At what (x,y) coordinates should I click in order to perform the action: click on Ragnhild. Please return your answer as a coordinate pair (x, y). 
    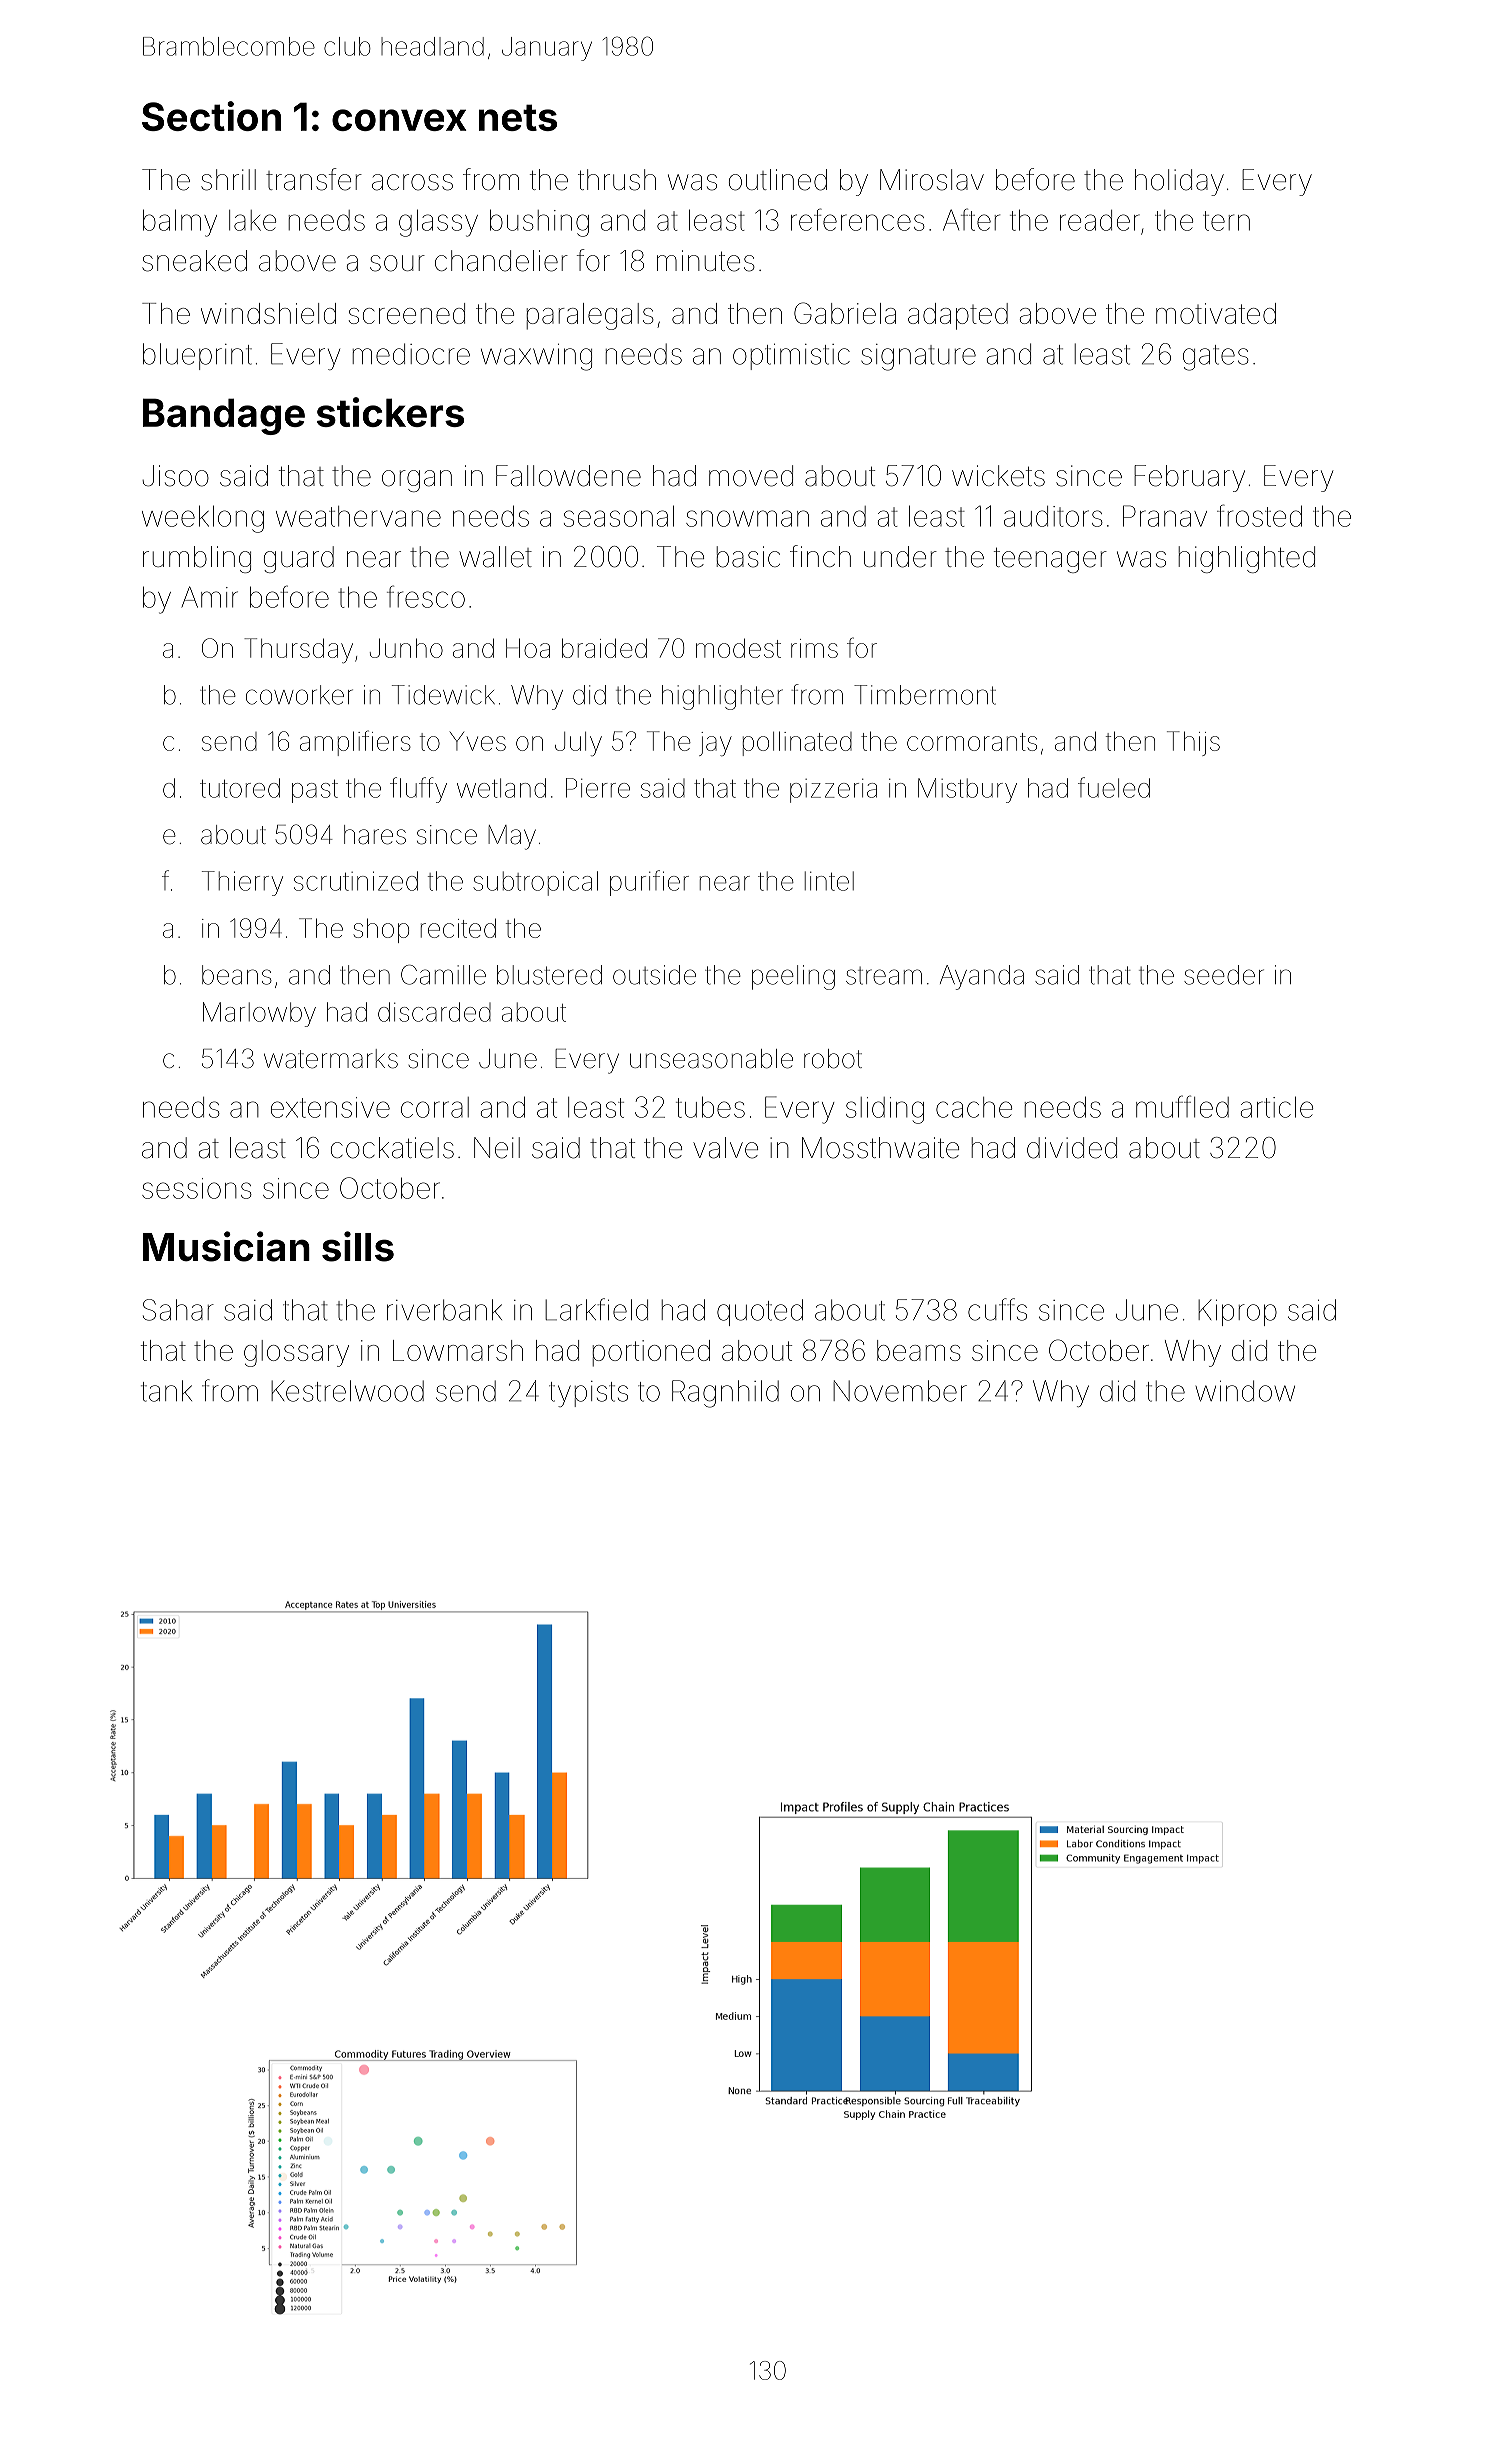
    Looking at the image, I should click on (725, 1394).
